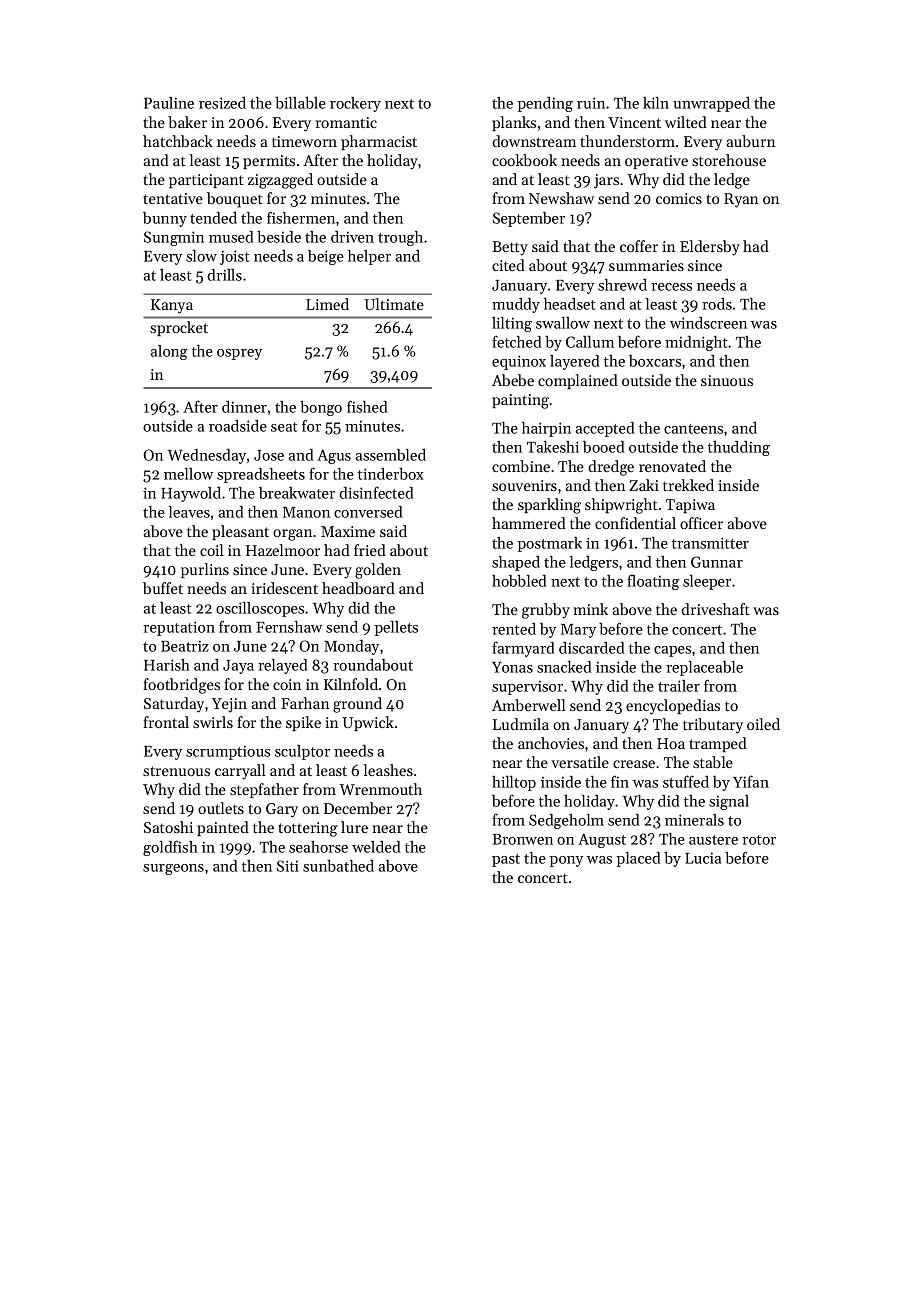 The width and height of the screenshot is (924, 1311). Describe the element at coordinates (261, 475) in the screenshot. I see `spreadsheets` at that location.
